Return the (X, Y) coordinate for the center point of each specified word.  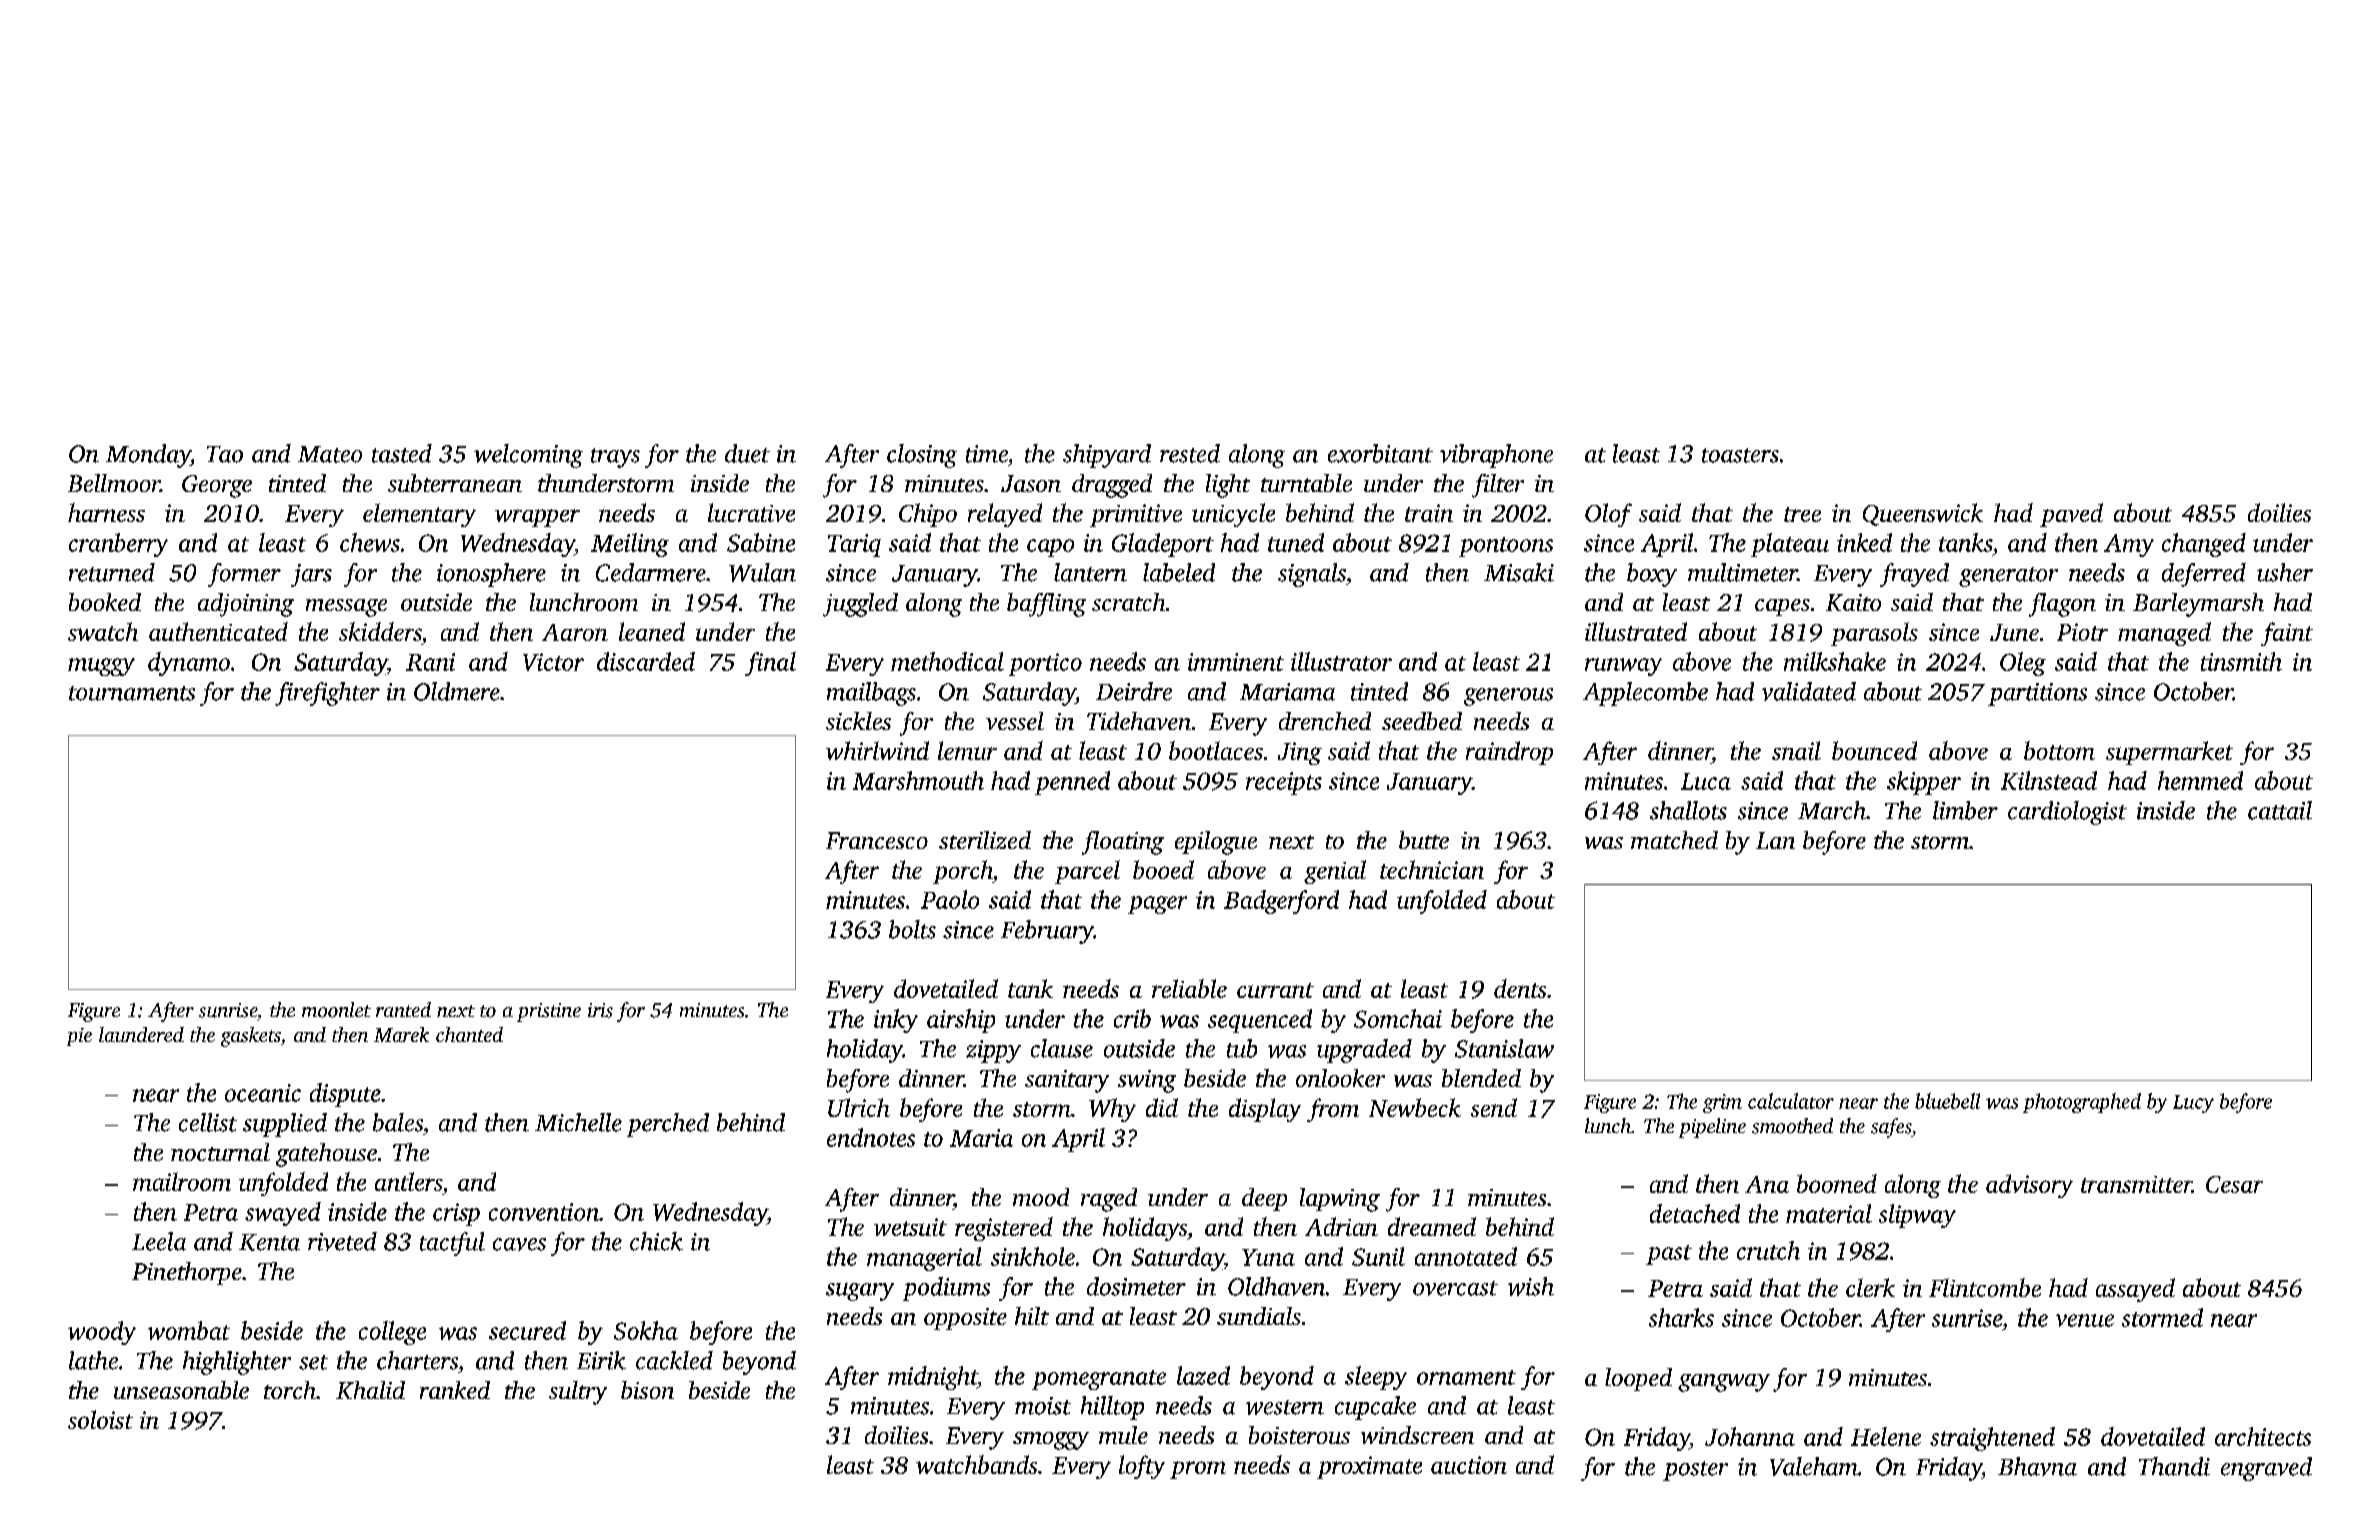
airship (961, 1021)
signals (1312, 575)
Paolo (950, 899)
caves (519, 1244)
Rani (430, 662)
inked (1864, 542)
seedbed (1422, 721)
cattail (2280, 810)
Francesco (877, 840)
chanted (469, 1034)
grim (1722, 1103)
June (2014, 632)
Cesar (2234, 1184)
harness (106, 512)
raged (1109, 1200)
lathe (93, 1360)
